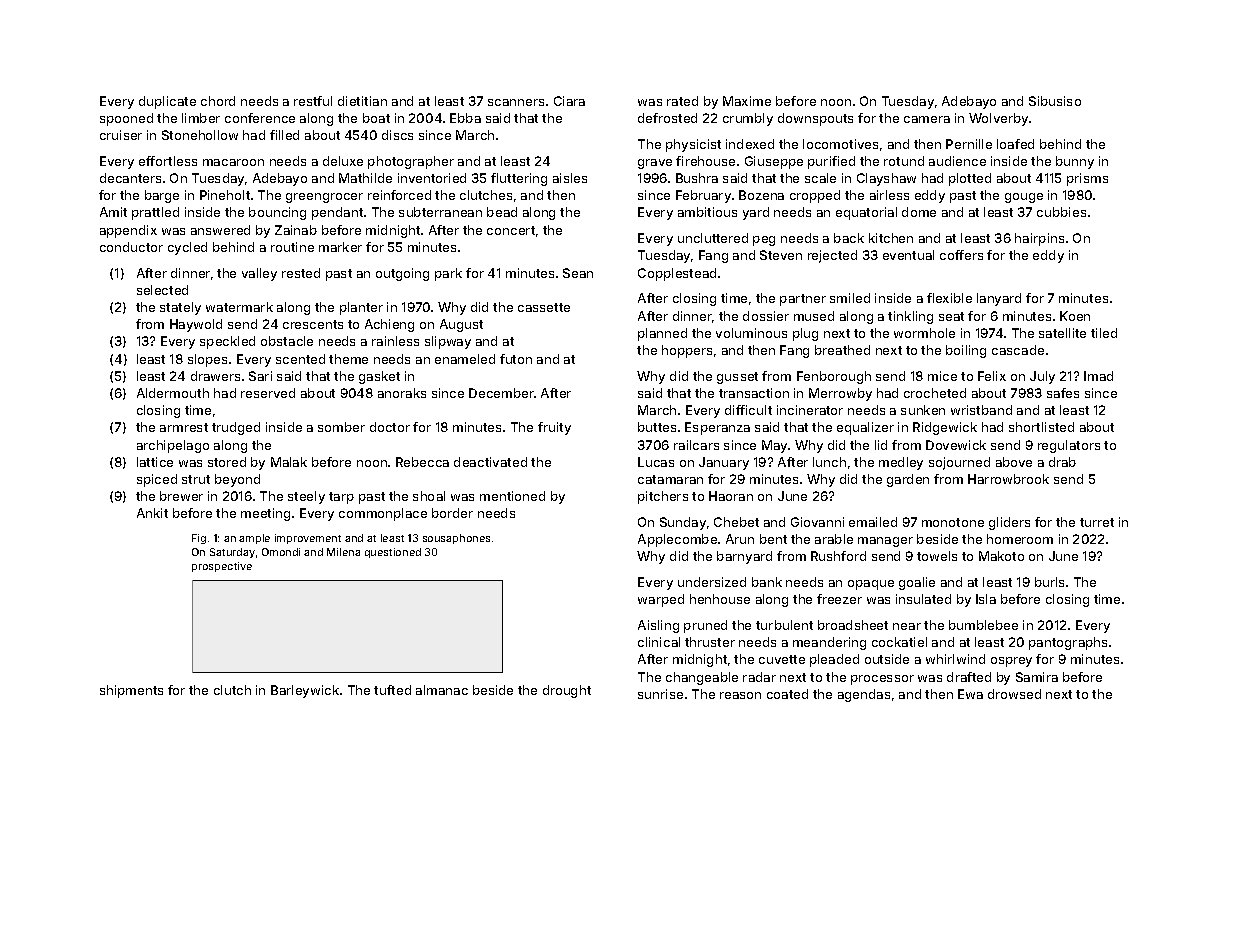  What do you see at coordinates (131, 691) in the screenshot?
I see `shipments` at bounding box center [131, 691].
